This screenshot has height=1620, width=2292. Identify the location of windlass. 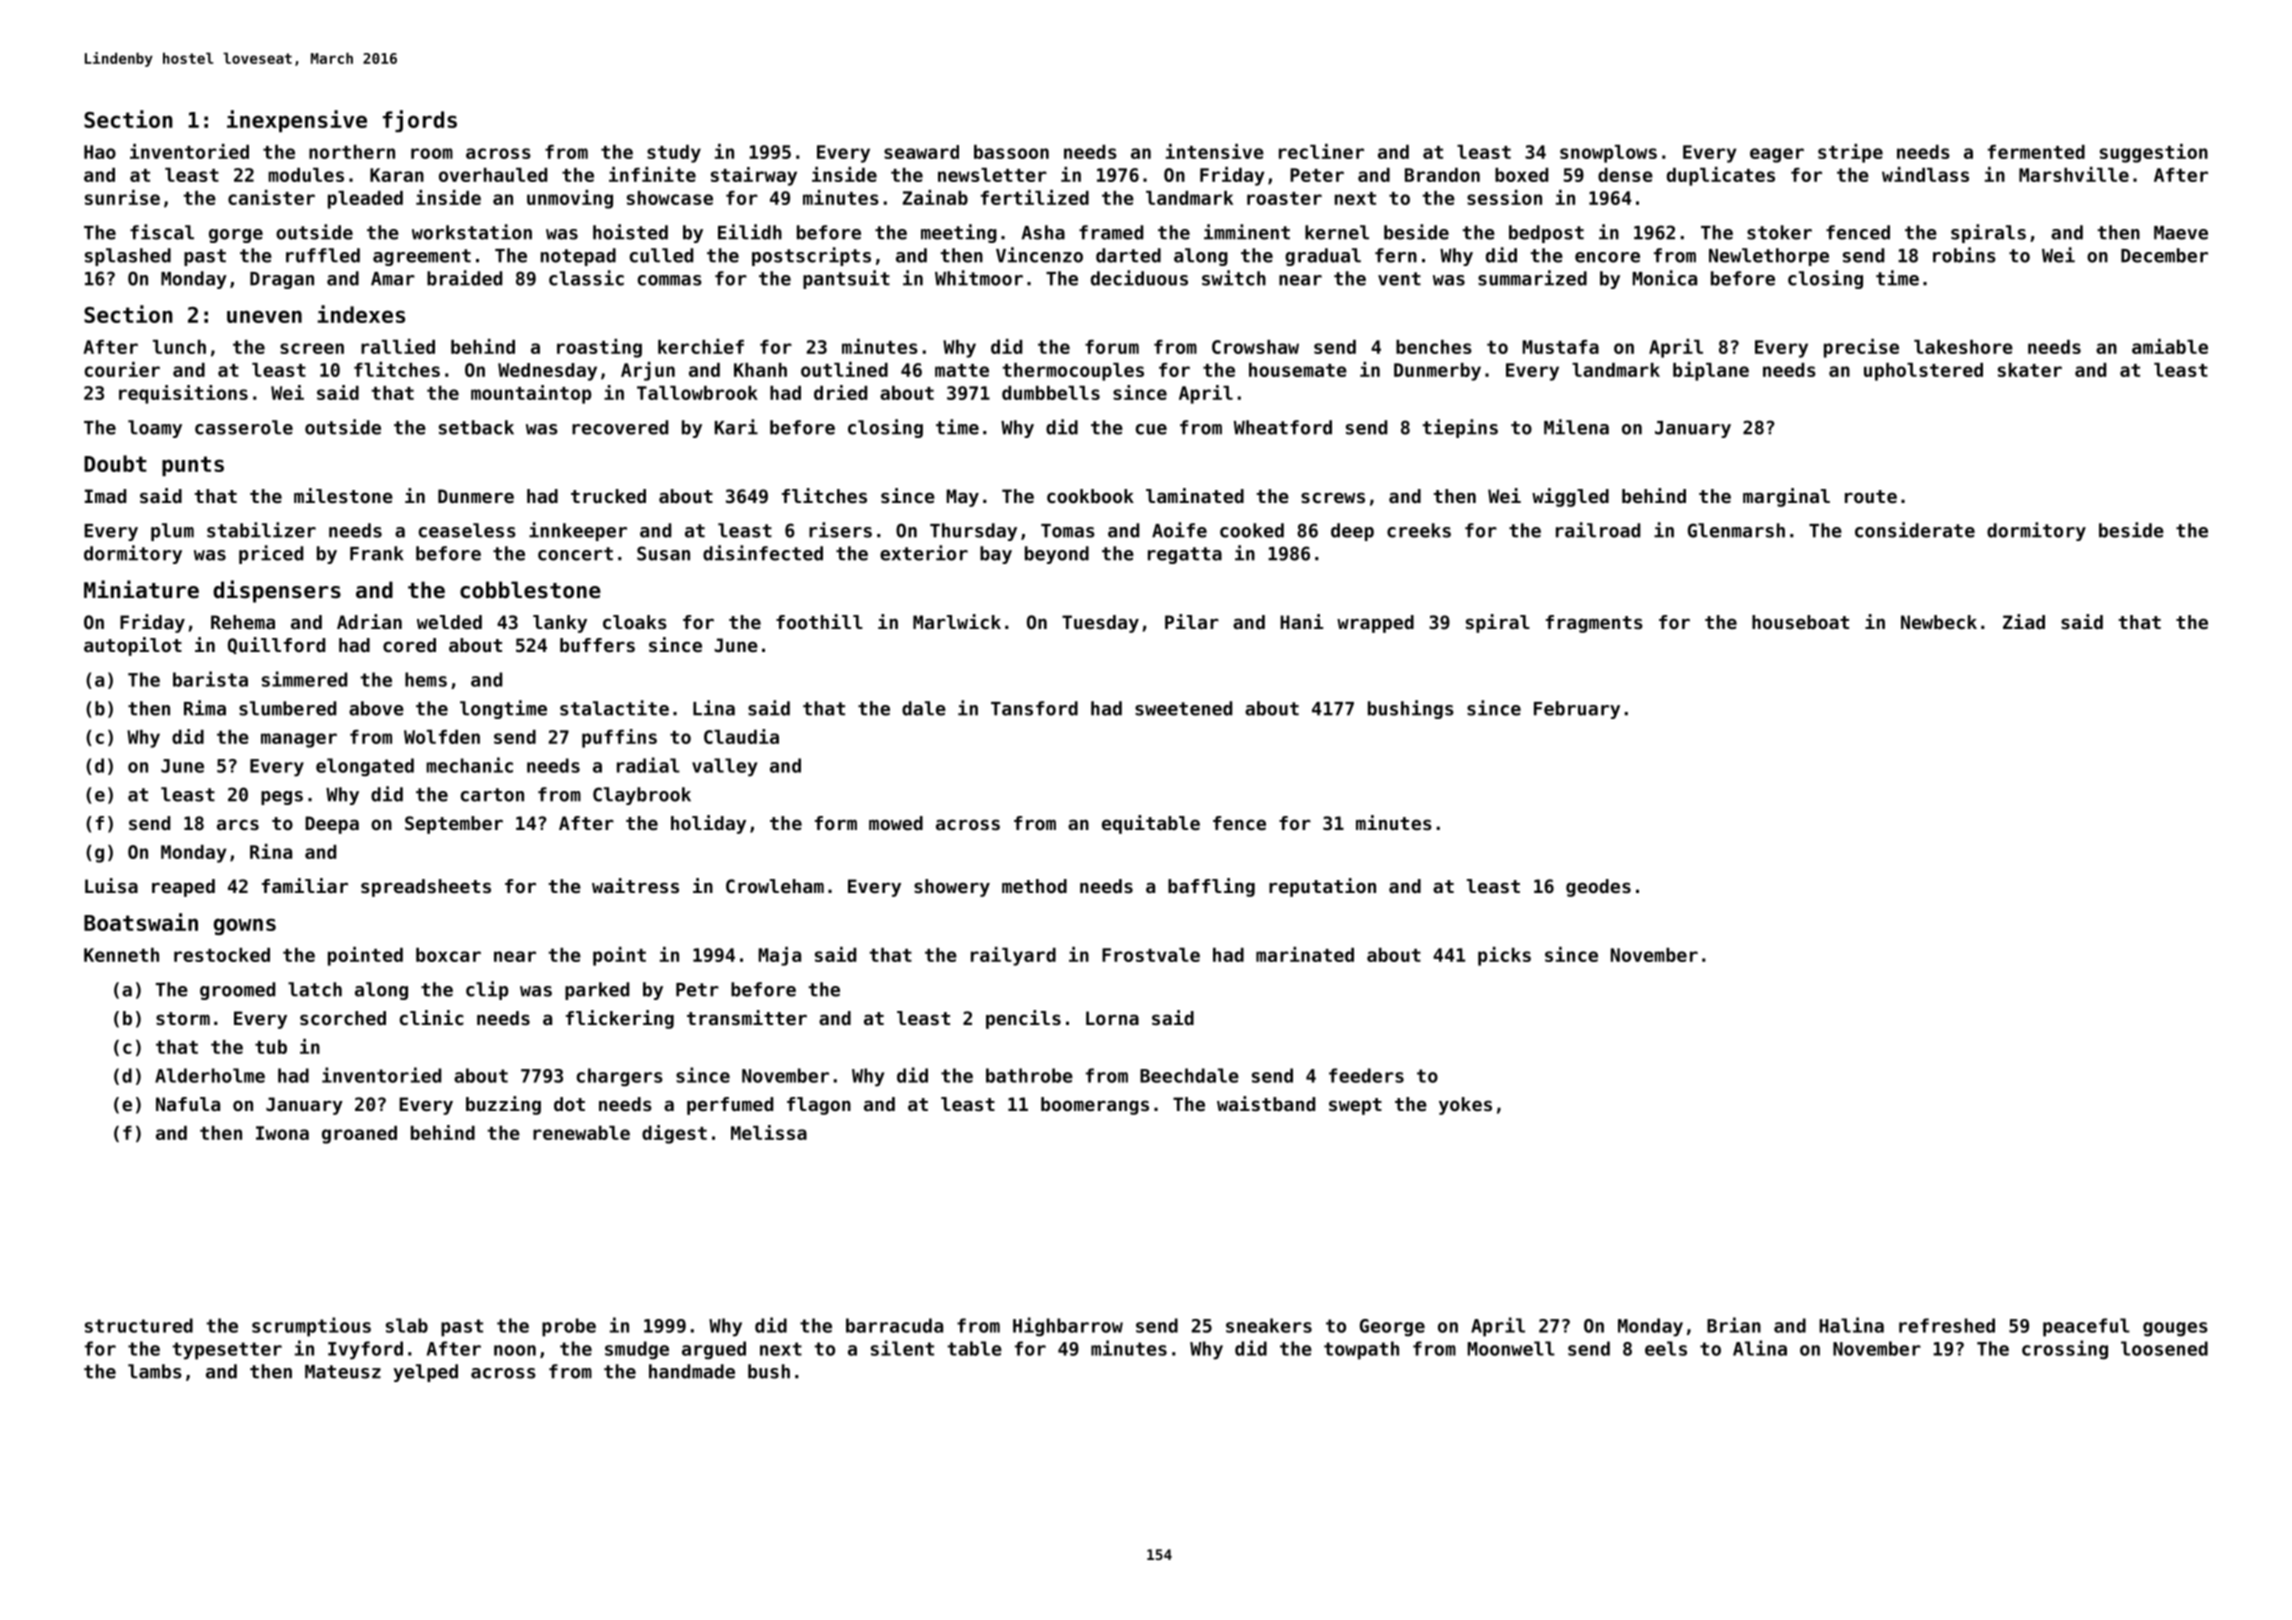
(1925, 174).
